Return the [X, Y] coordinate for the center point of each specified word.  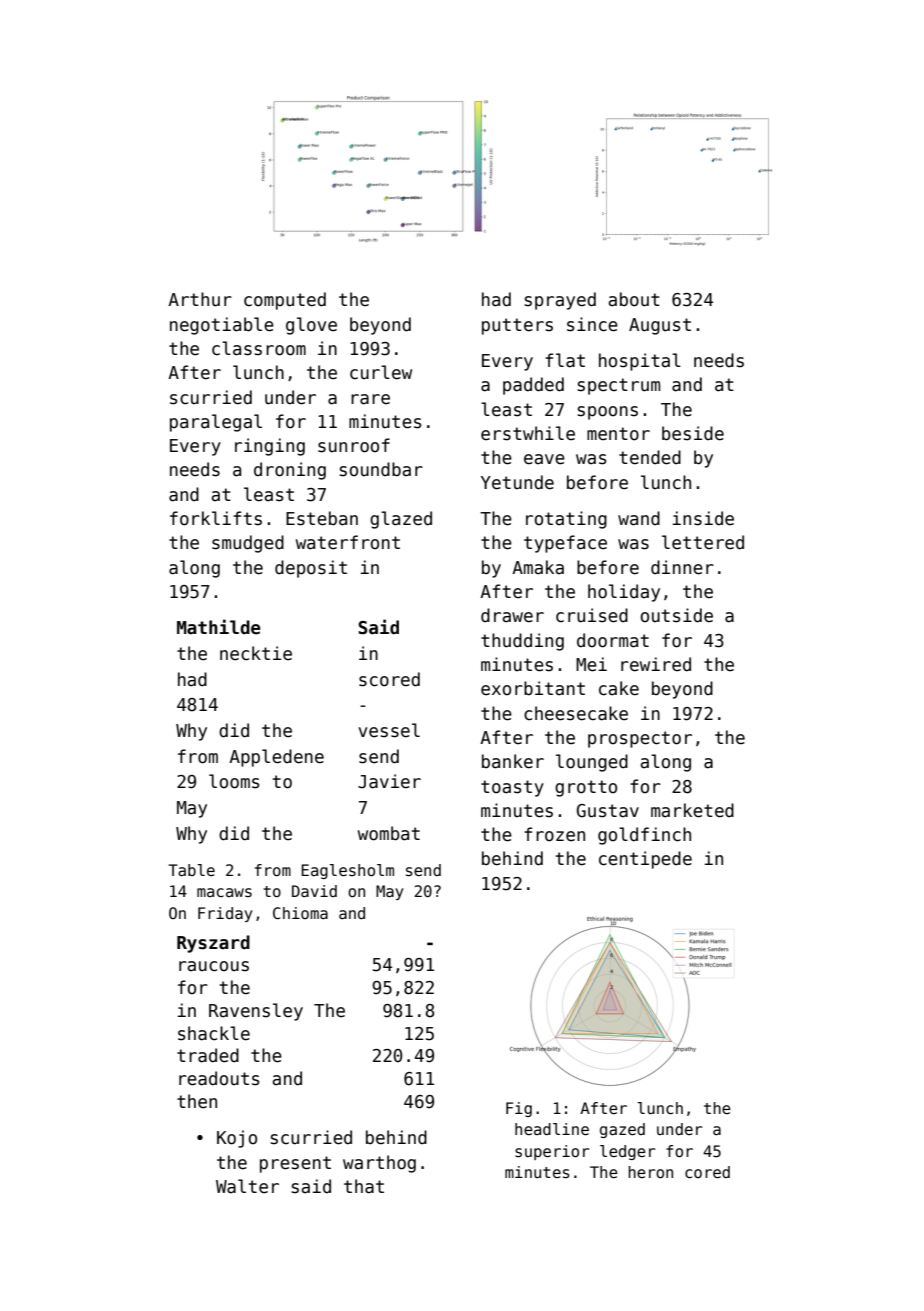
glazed [401, 520]
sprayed [560, 301]
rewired [656, 664]
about [634, 299]
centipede [645, 860]
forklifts [216, 518]
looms [234, 781]
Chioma [300, 913]
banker [513, 761]
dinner [682, 567]
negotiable [222, 326]
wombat [389, 833]
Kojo [237, 1139]
